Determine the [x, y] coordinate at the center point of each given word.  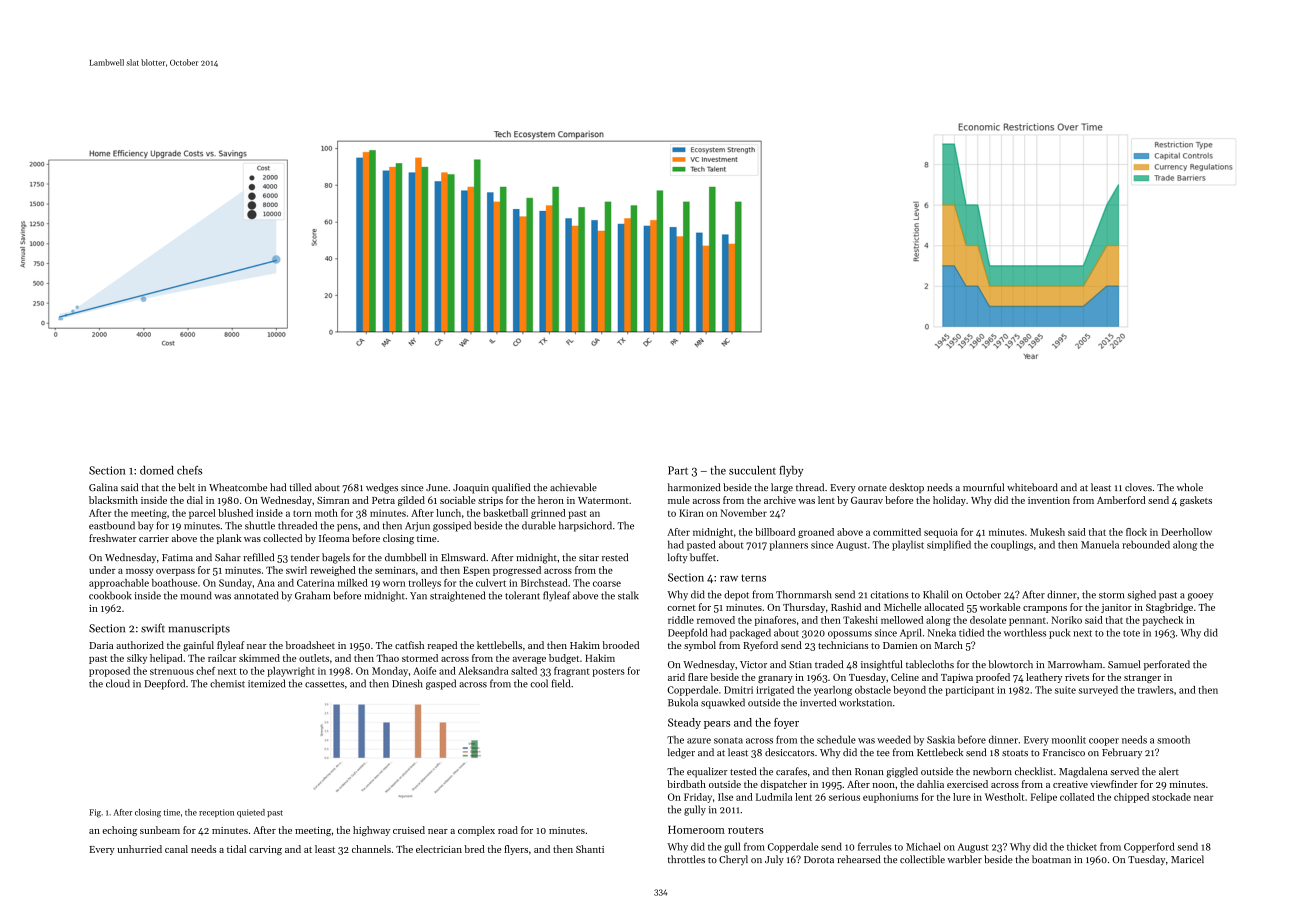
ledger [681, 753]
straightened [457, 596]
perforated [1167, 665]
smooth [1173, 739]
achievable [573, 487]
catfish [409, 645]
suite [1065, 690]
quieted [251, 813]
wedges [382, 488]
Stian [800, 664]
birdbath [686, 784]
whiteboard [1032, 487]
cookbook [110, 595]
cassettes [324, 684]
